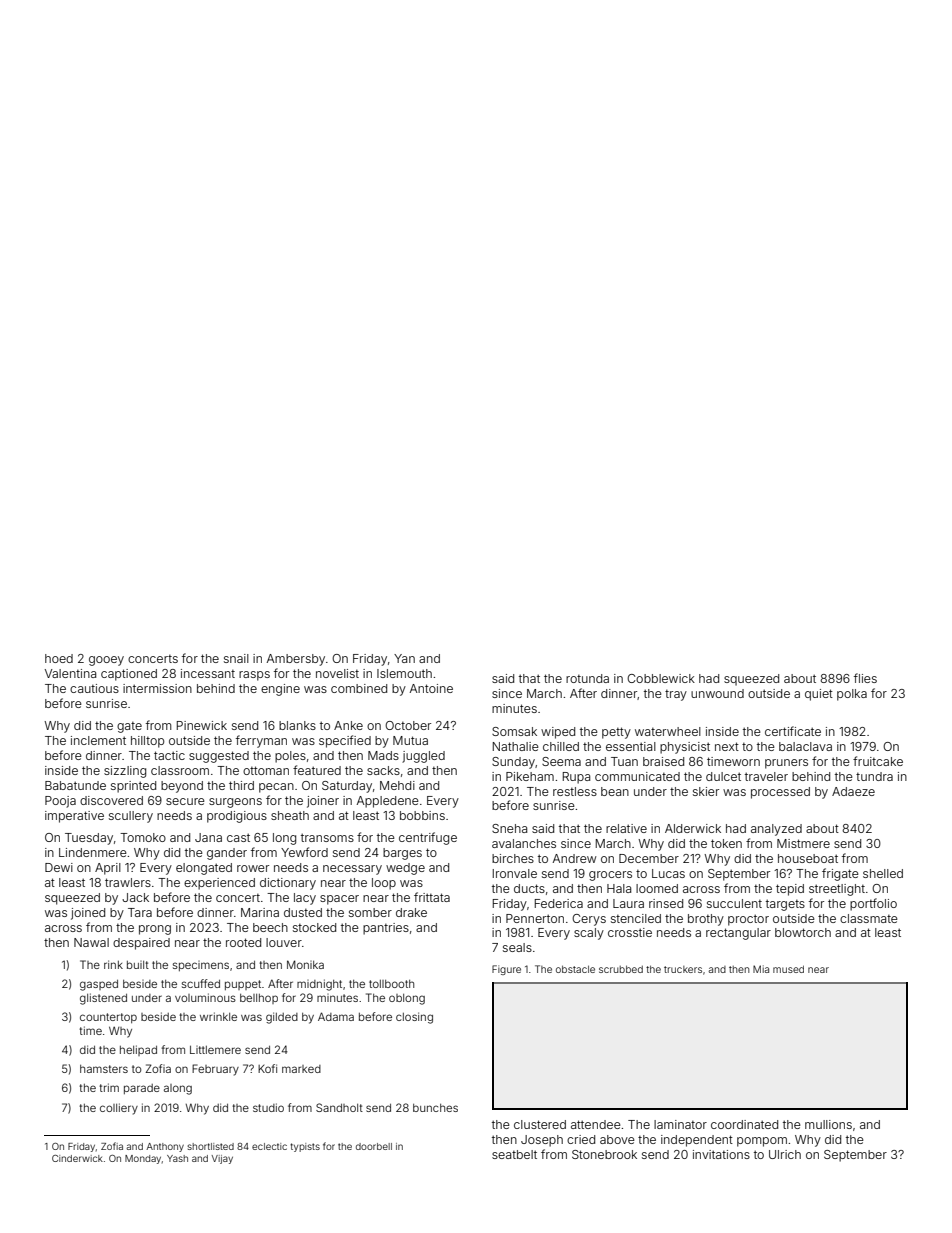 Image resolution: width=952 pixels, height=1233 pixels. What do you see at coordinates (428, 838) in the page?
I see `centrifuge` at bounding box center [428, 838].
